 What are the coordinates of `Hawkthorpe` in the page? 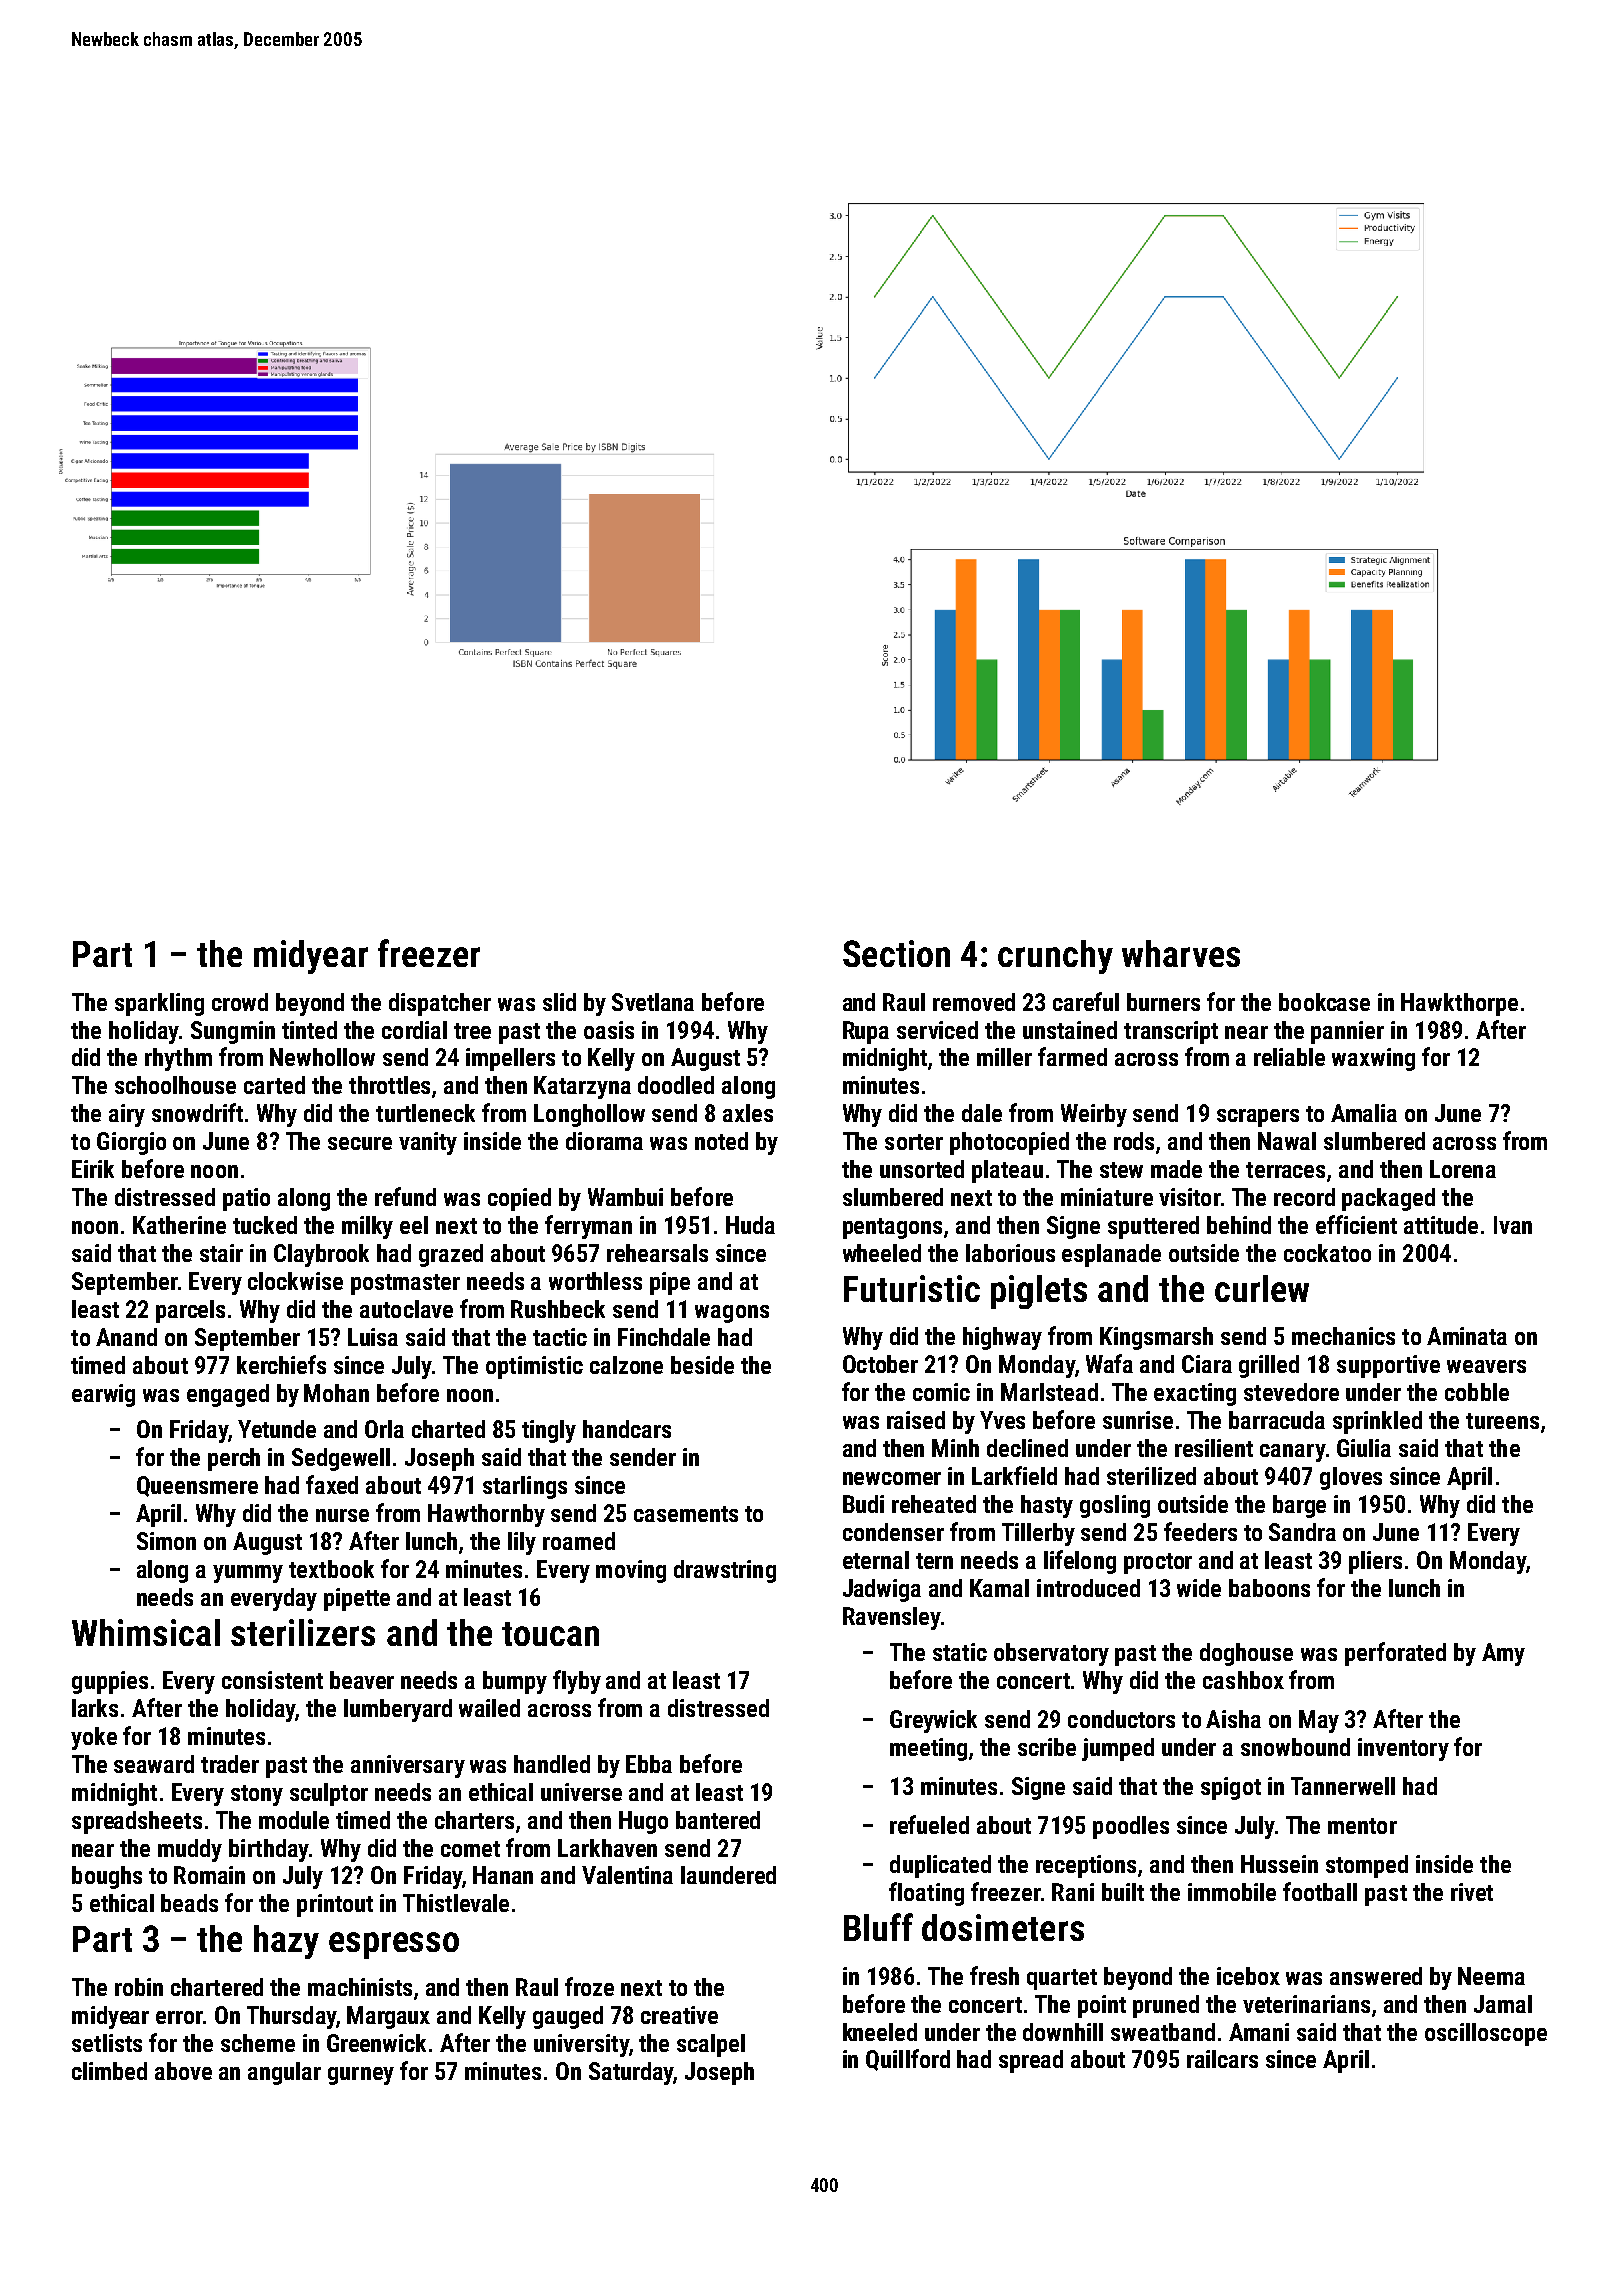 It's located at (1459, 1004).
